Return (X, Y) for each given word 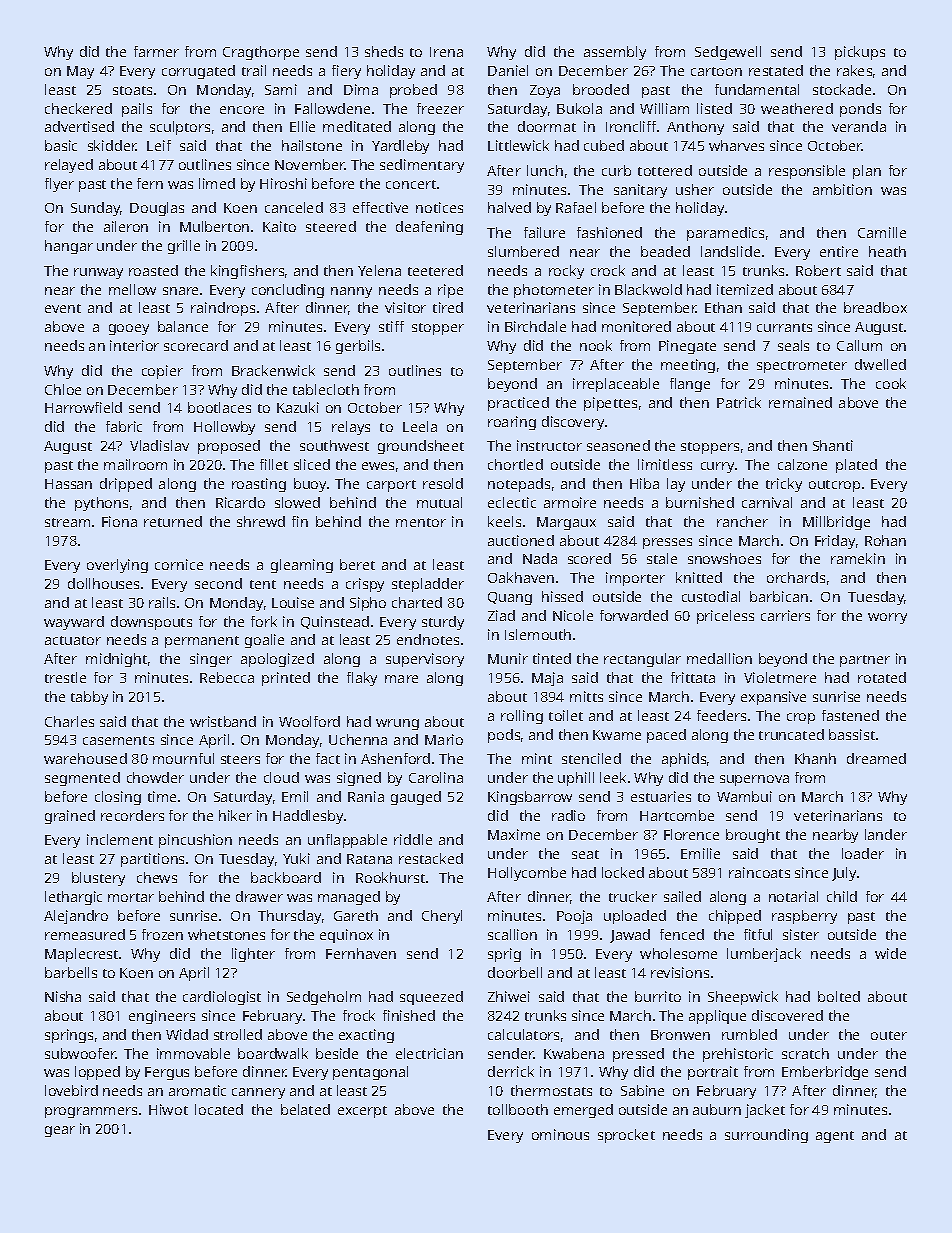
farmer (156, 51)
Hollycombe (527, 874)
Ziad (501, 615)
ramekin (858, 558)
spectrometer (802, 367)
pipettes (610, 404)
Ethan (723, 307)
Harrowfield (83, 407)
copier (162, 372)
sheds (384, 51)
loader (863, 853)
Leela (420, 426)
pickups (860, 53)
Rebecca (227, 677)
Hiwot (168, 1109)
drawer (259, 896)
